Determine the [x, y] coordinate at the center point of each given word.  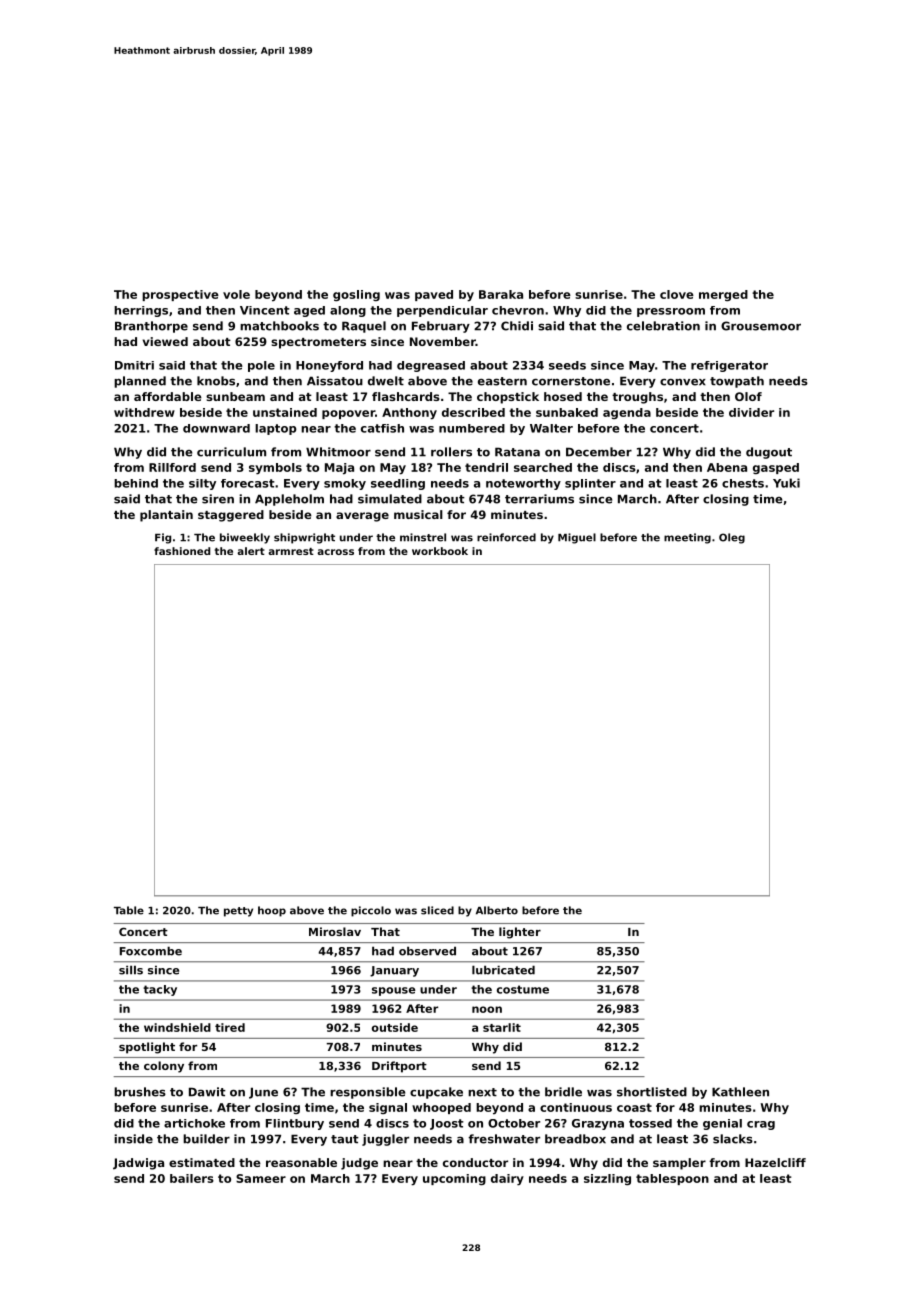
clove [677, 294]
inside [133, 1139]
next [482, 1092]
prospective [180, 295]
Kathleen [740, 1092]
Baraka [501, 294]
